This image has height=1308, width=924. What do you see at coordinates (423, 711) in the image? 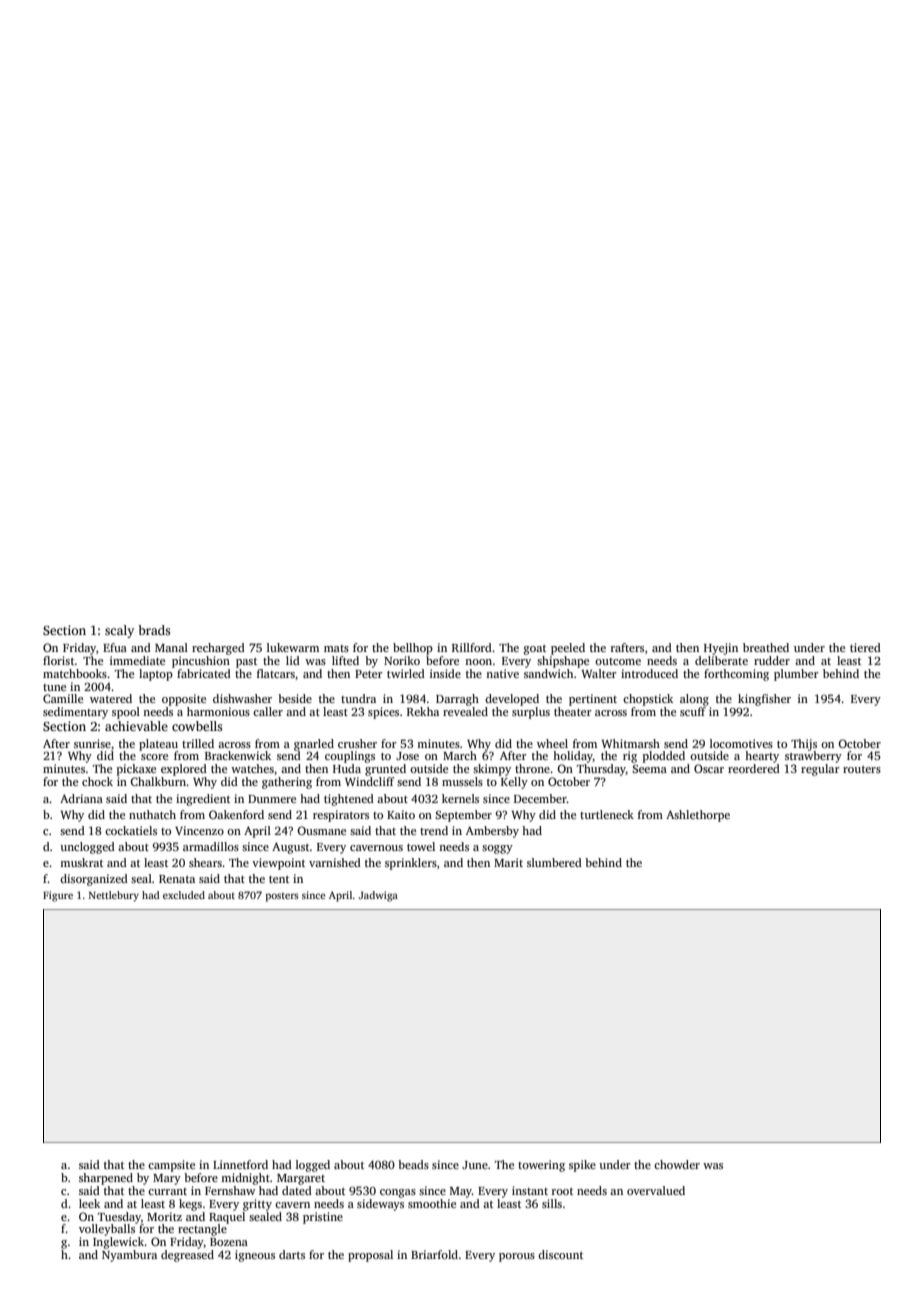
I see `Rekha` at bounding box center [423, 711].
